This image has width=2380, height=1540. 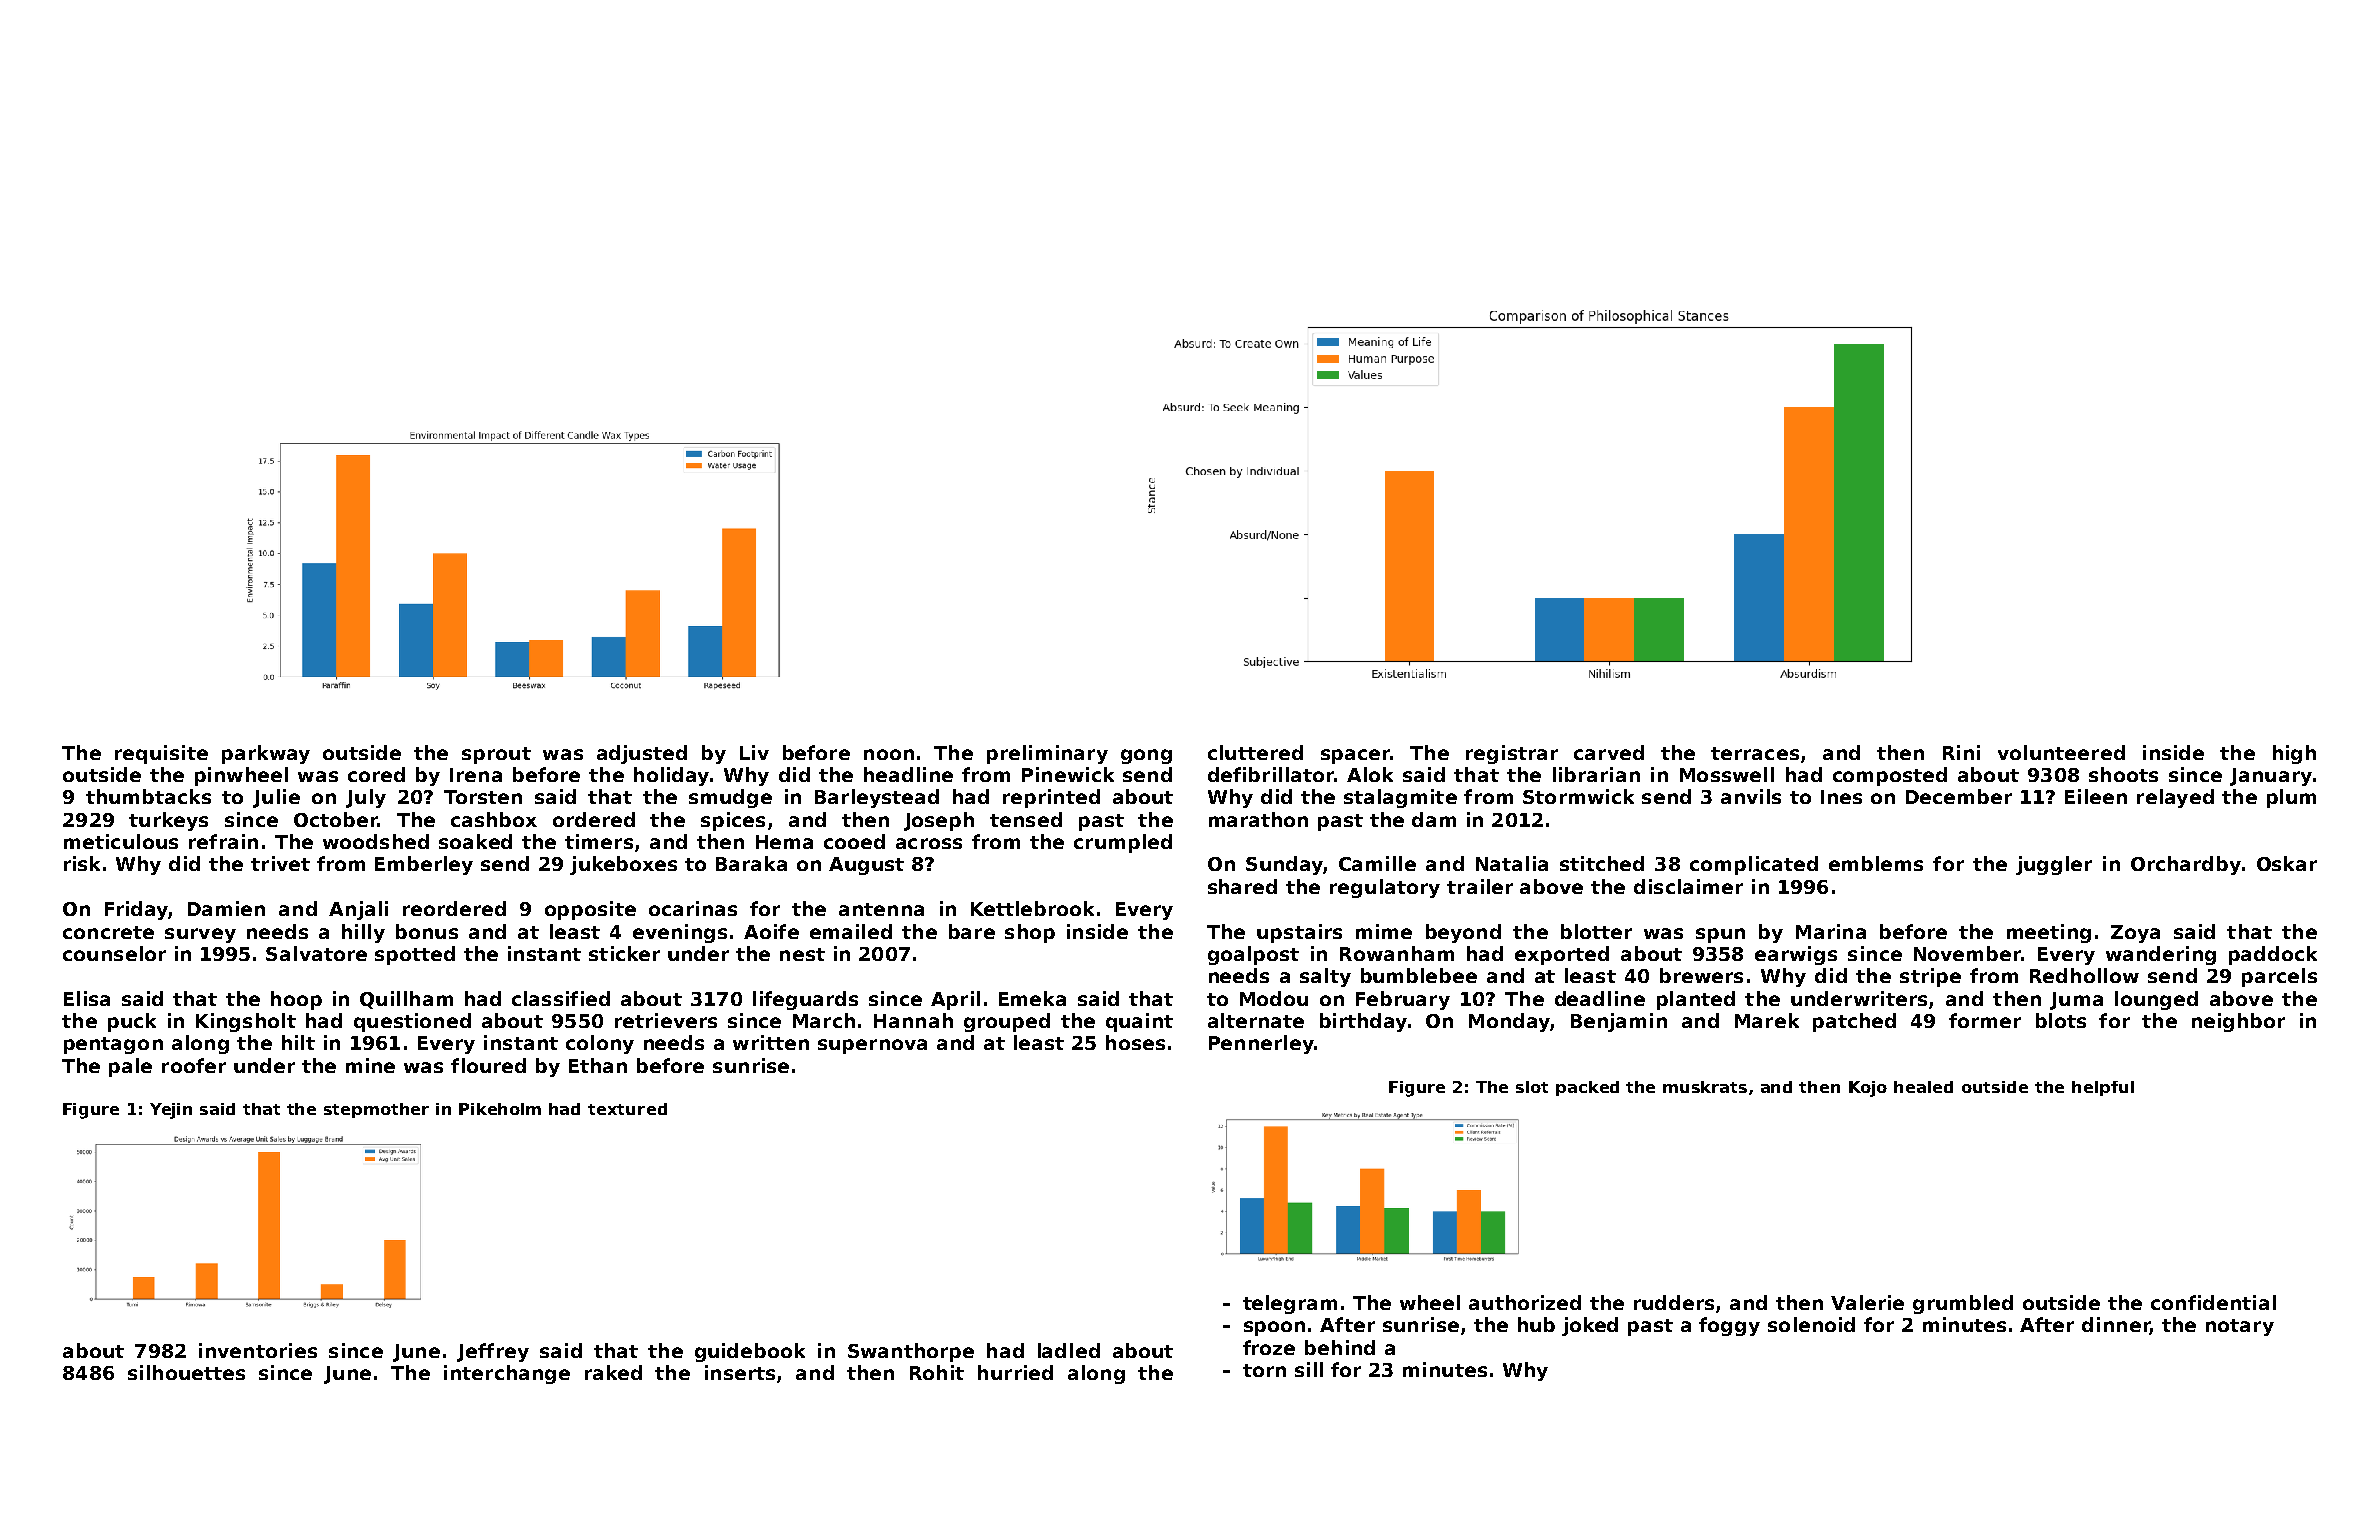 I want to click on juggler, so click(x=2054, y=865).
